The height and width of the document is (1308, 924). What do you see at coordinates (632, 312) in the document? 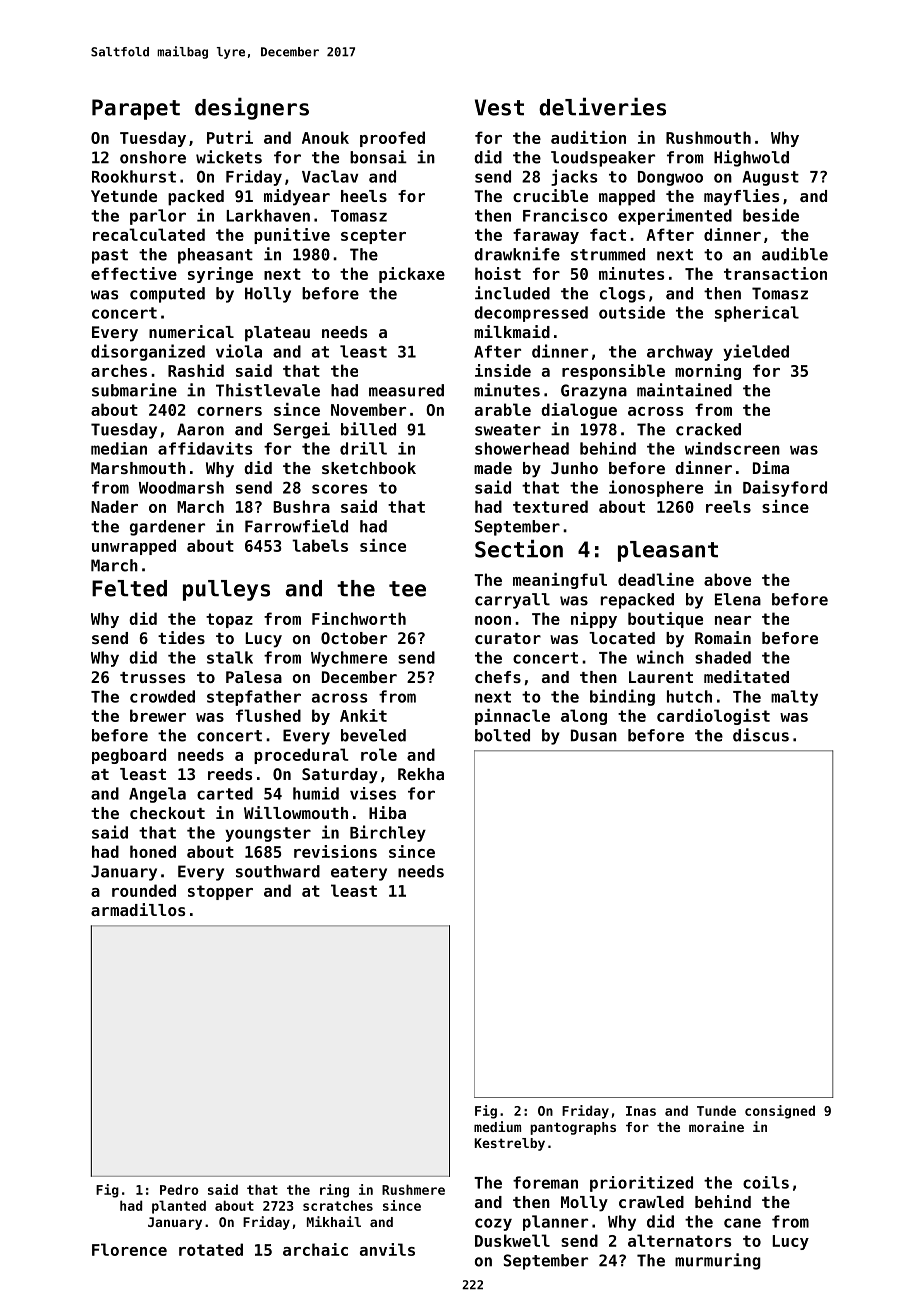
I see `outside` at bounding box center [632, 312].
